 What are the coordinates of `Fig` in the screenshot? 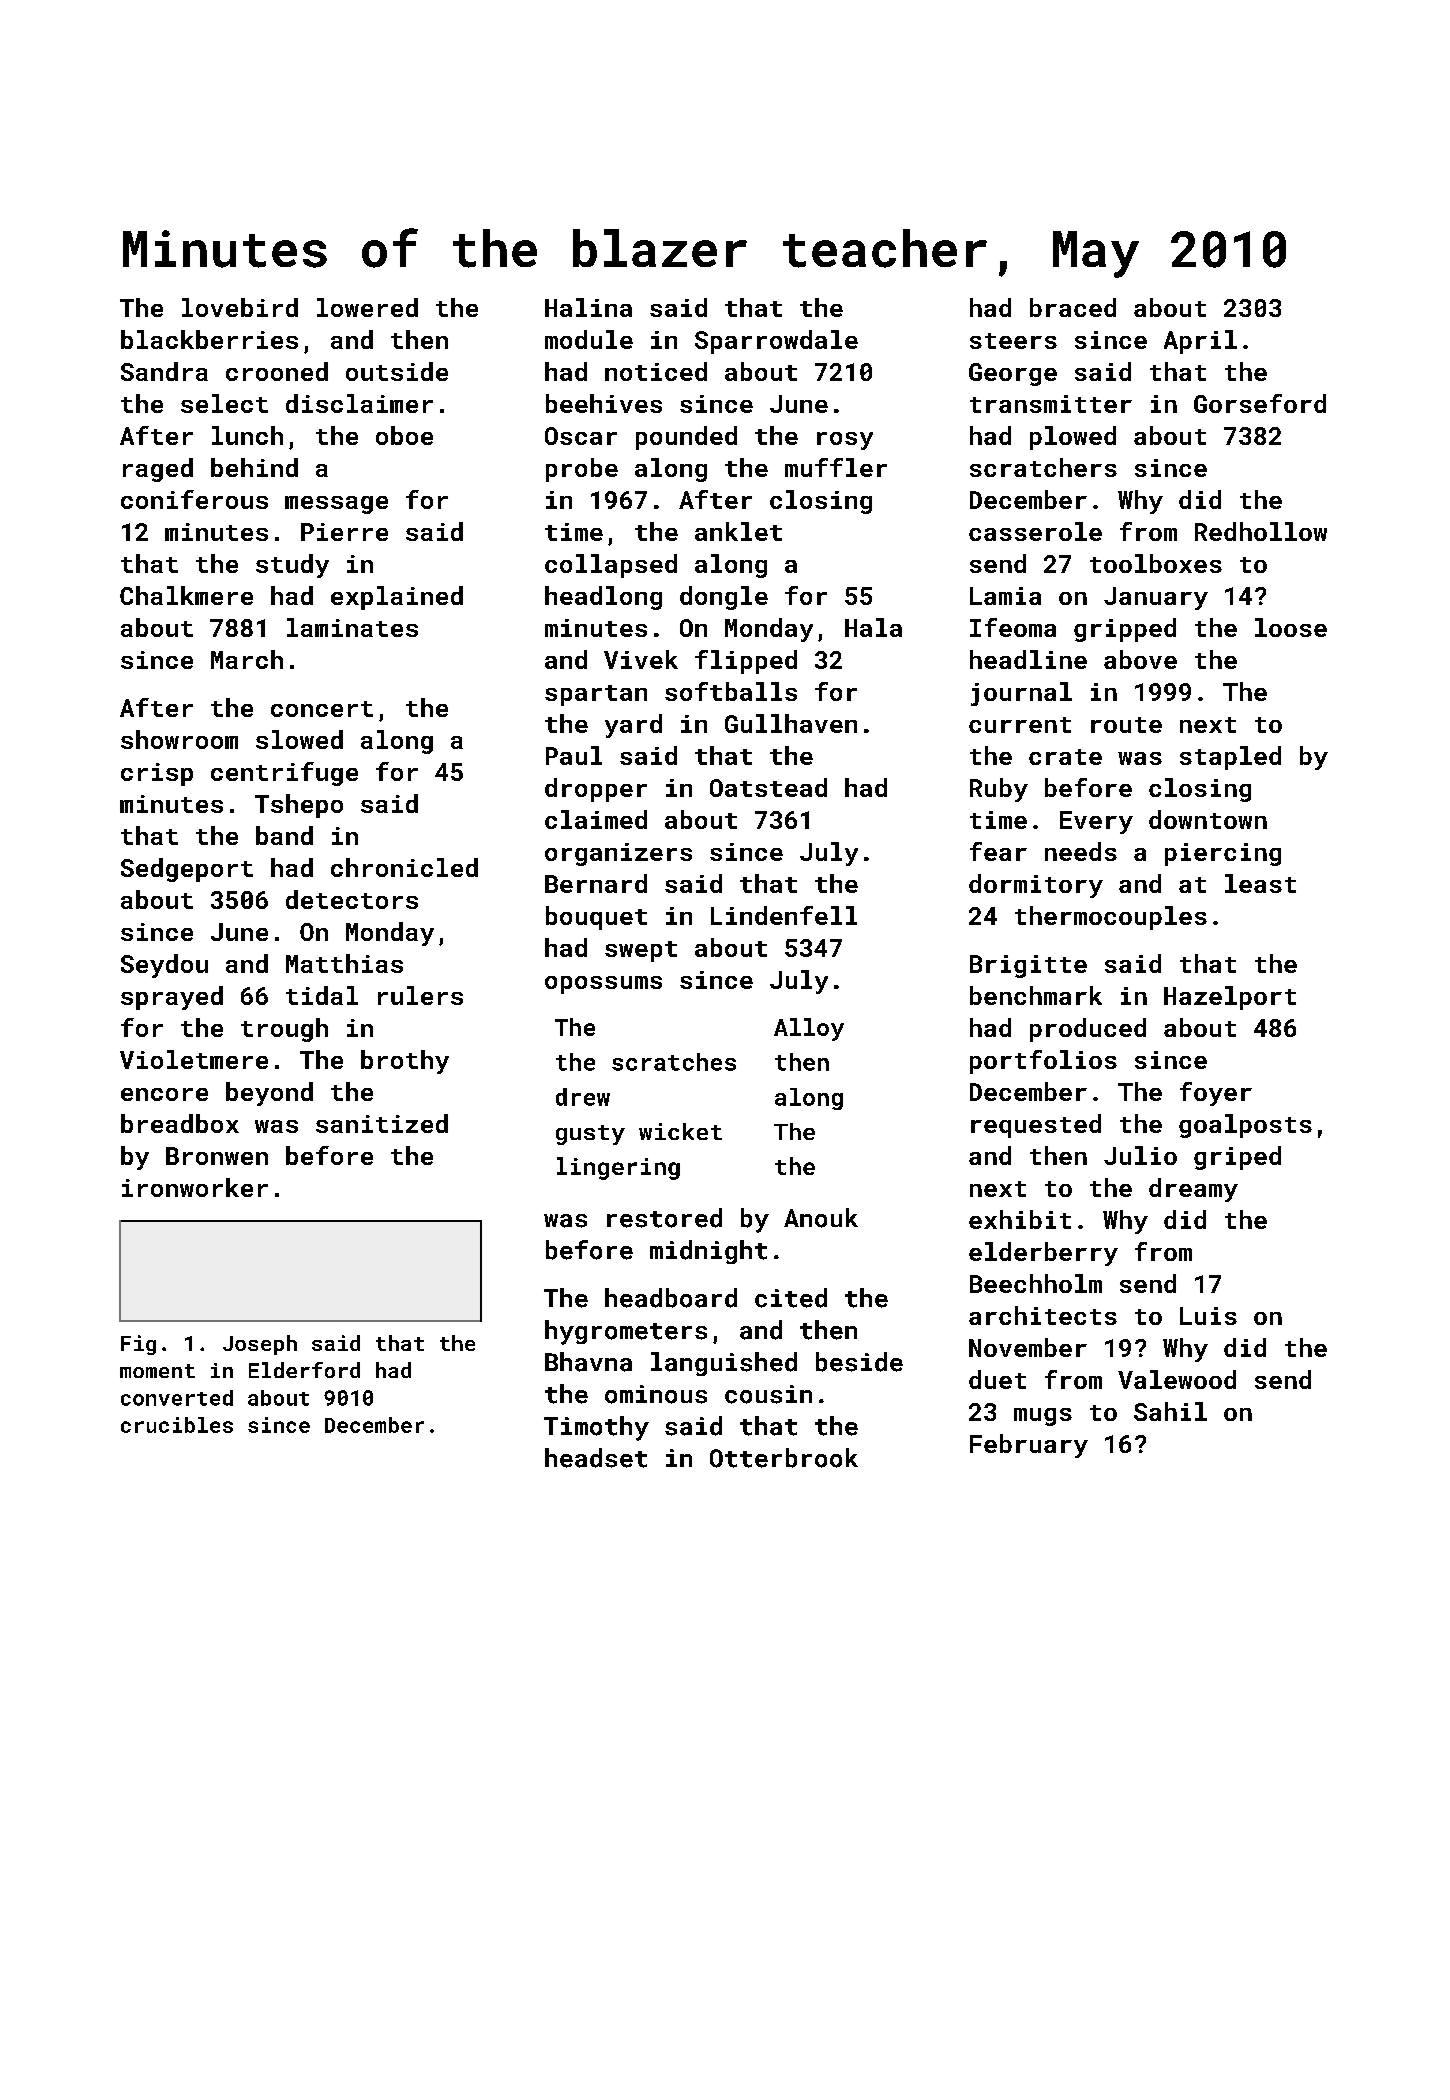 It's located at (138, 1345).
